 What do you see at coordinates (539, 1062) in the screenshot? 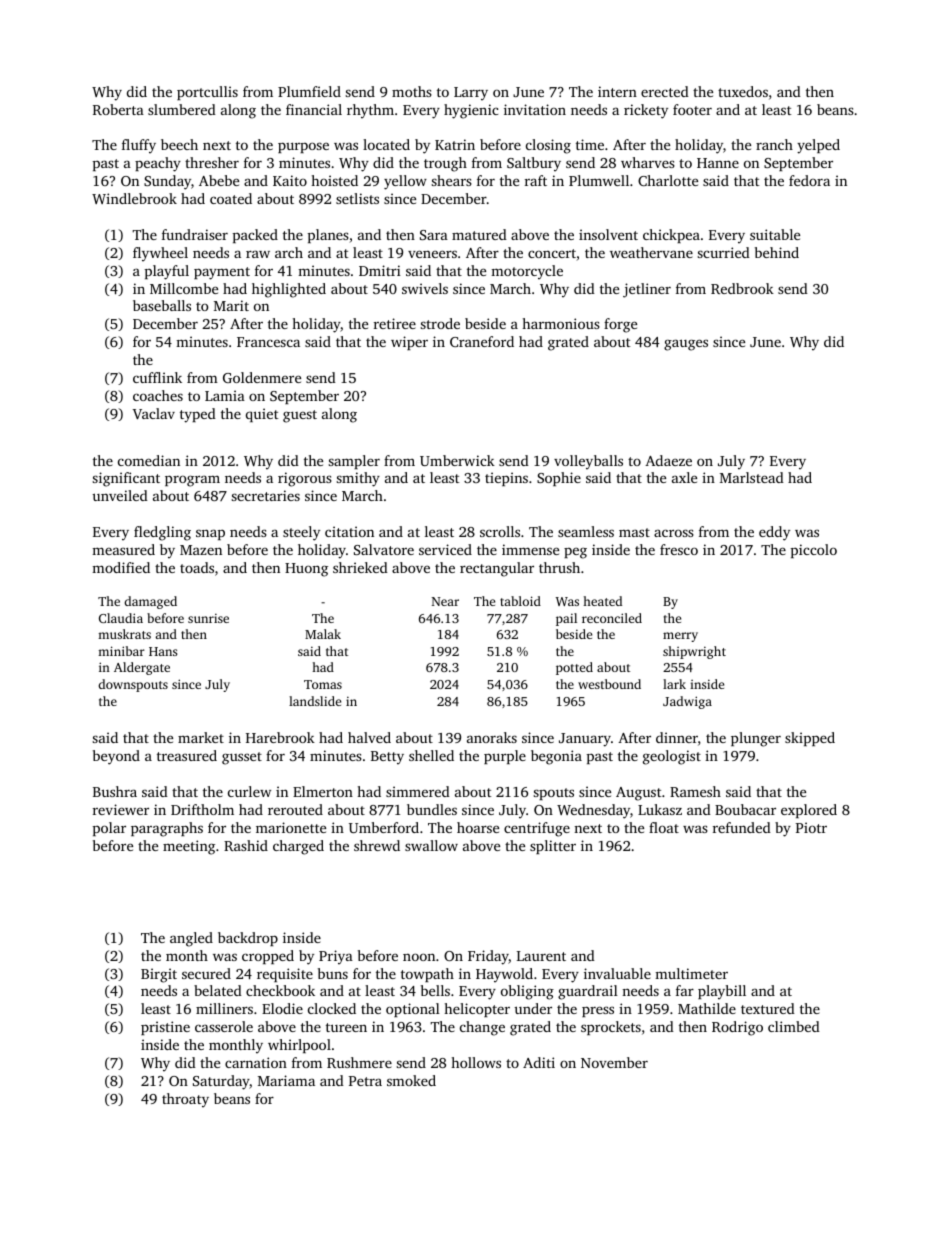
I see `Aditi` at bounding box center [539, 1062].
